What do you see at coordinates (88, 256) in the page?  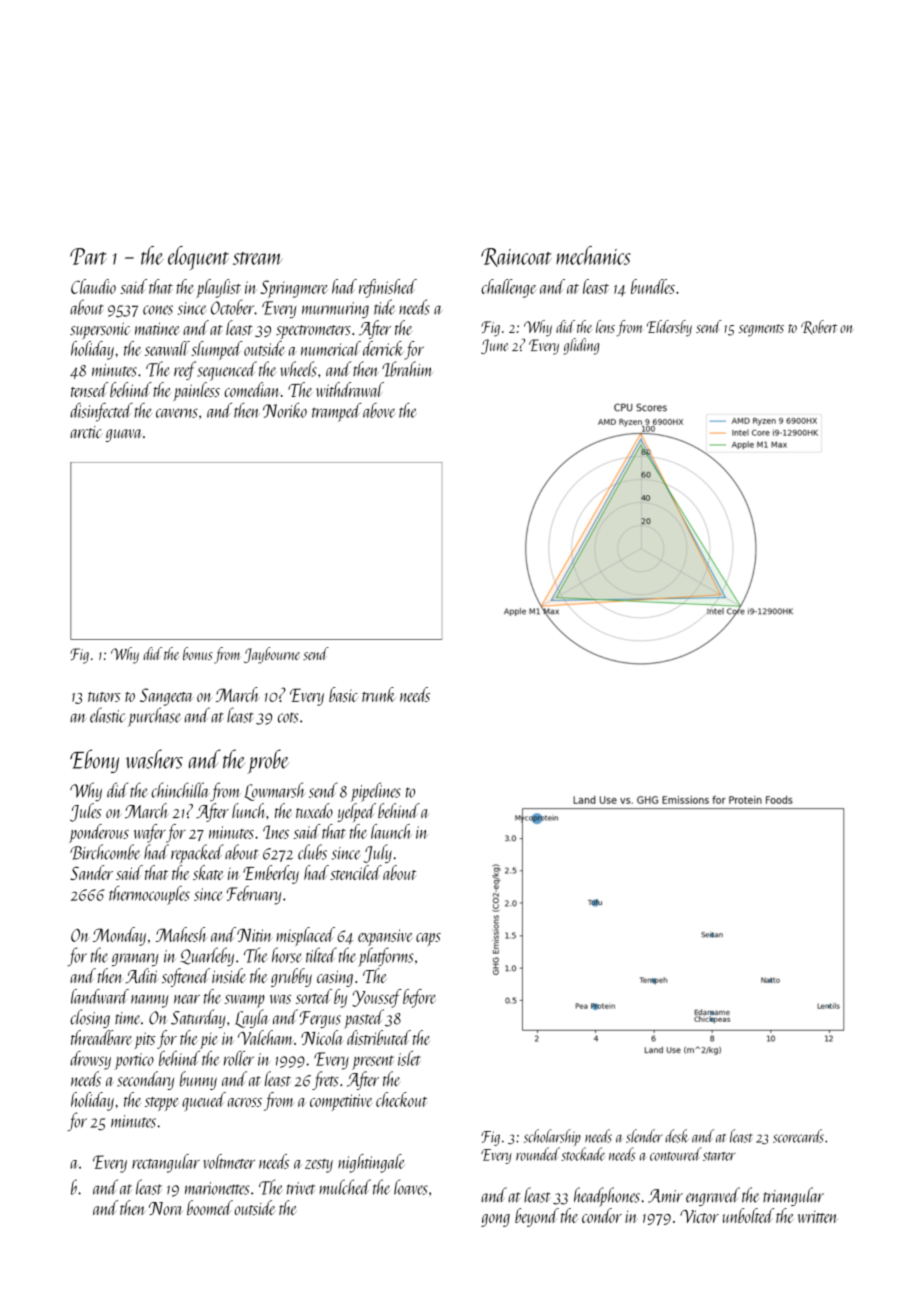 I see `Part` at bounding box center [88, 256].
